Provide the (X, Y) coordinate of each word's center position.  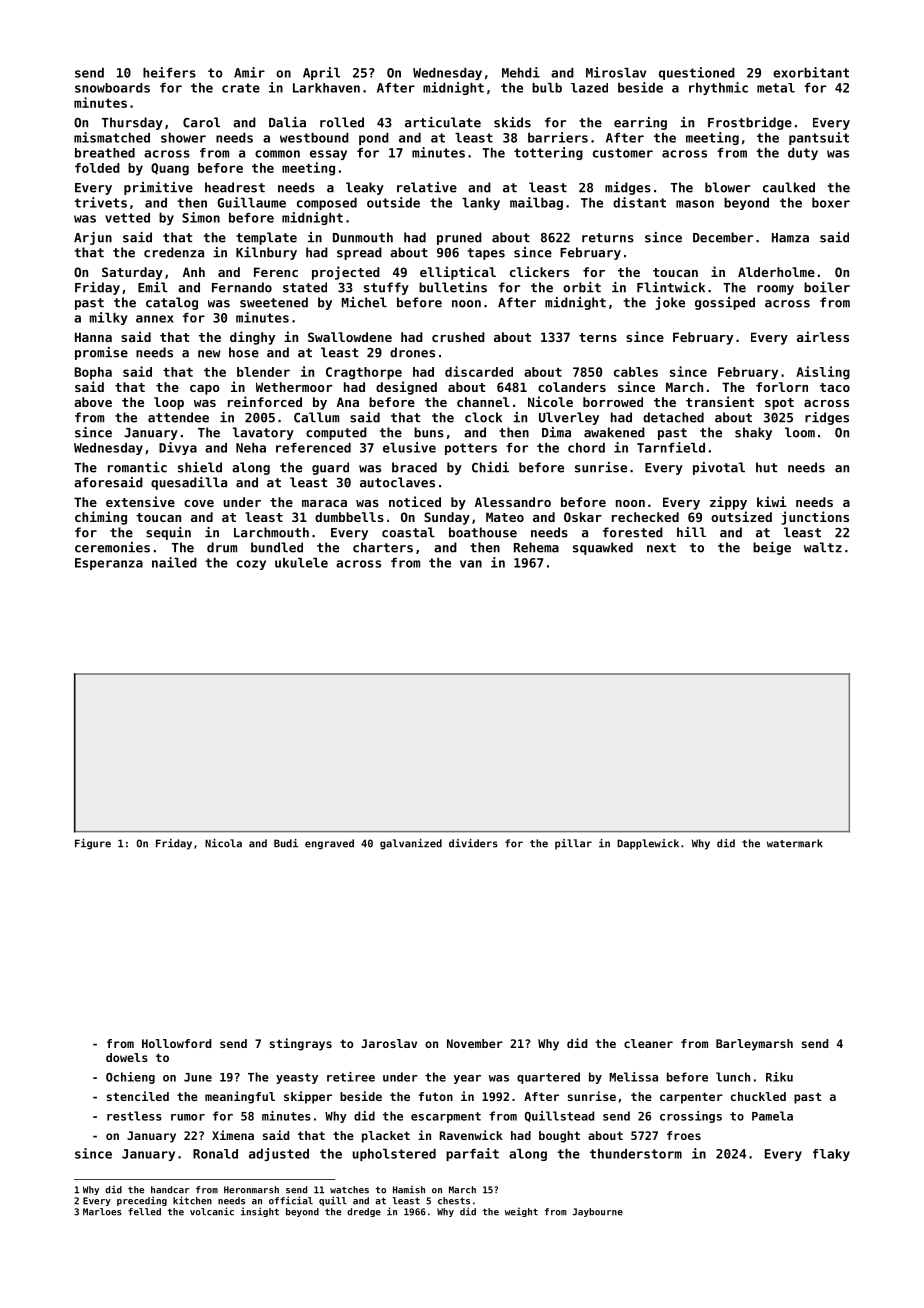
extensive (140, 501)
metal (776, 88)
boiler (827, 287)
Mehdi (521, 72)
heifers (169, 72)
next (661, 548)
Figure (93, 844)
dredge (364, 1212)
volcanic (212, 1211)
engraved (329, 844)
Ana (348, 402)
